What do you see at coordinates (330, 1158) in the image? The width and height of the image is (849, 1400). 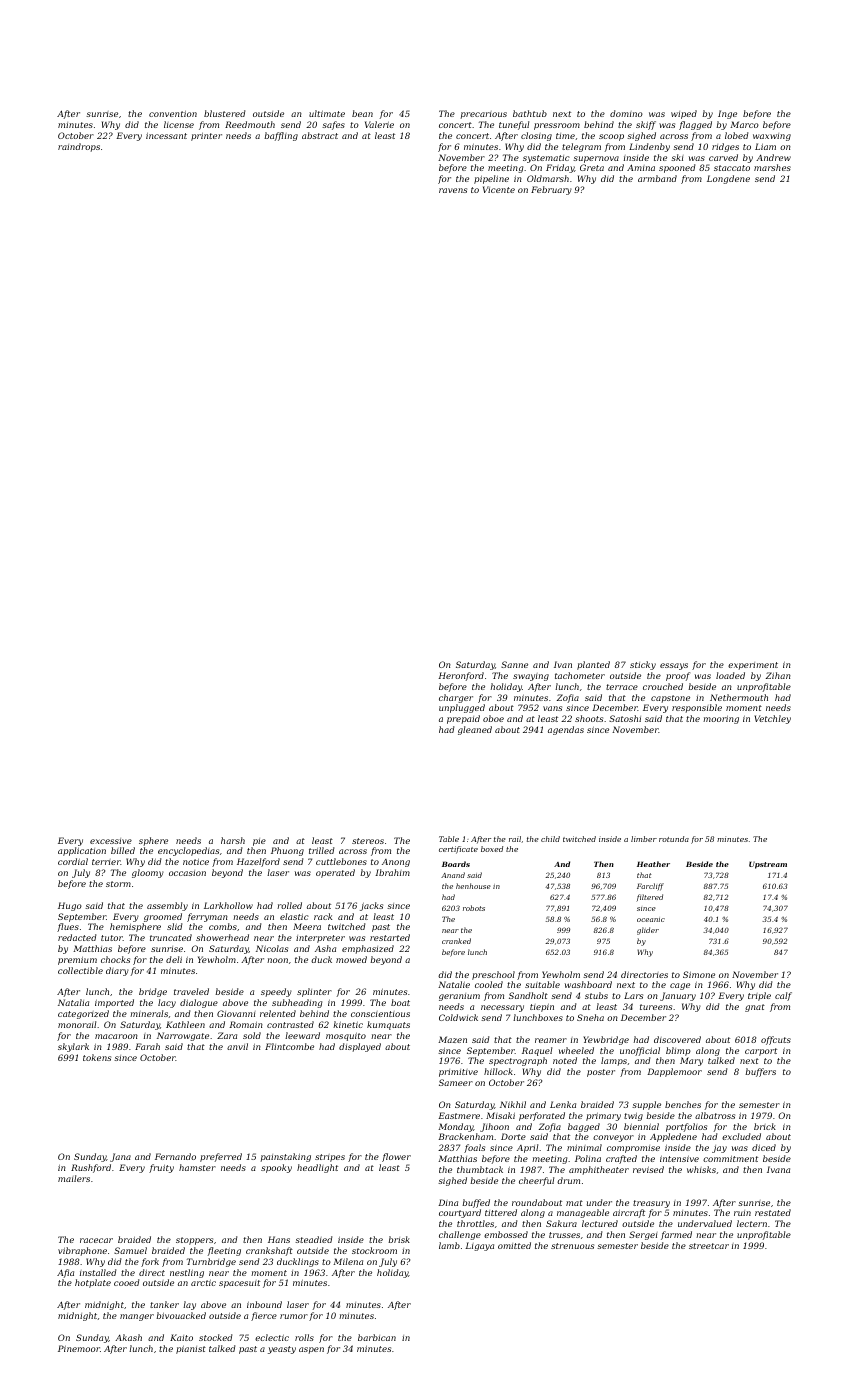 I see `stripes` at bounding box center [330, 1158].
